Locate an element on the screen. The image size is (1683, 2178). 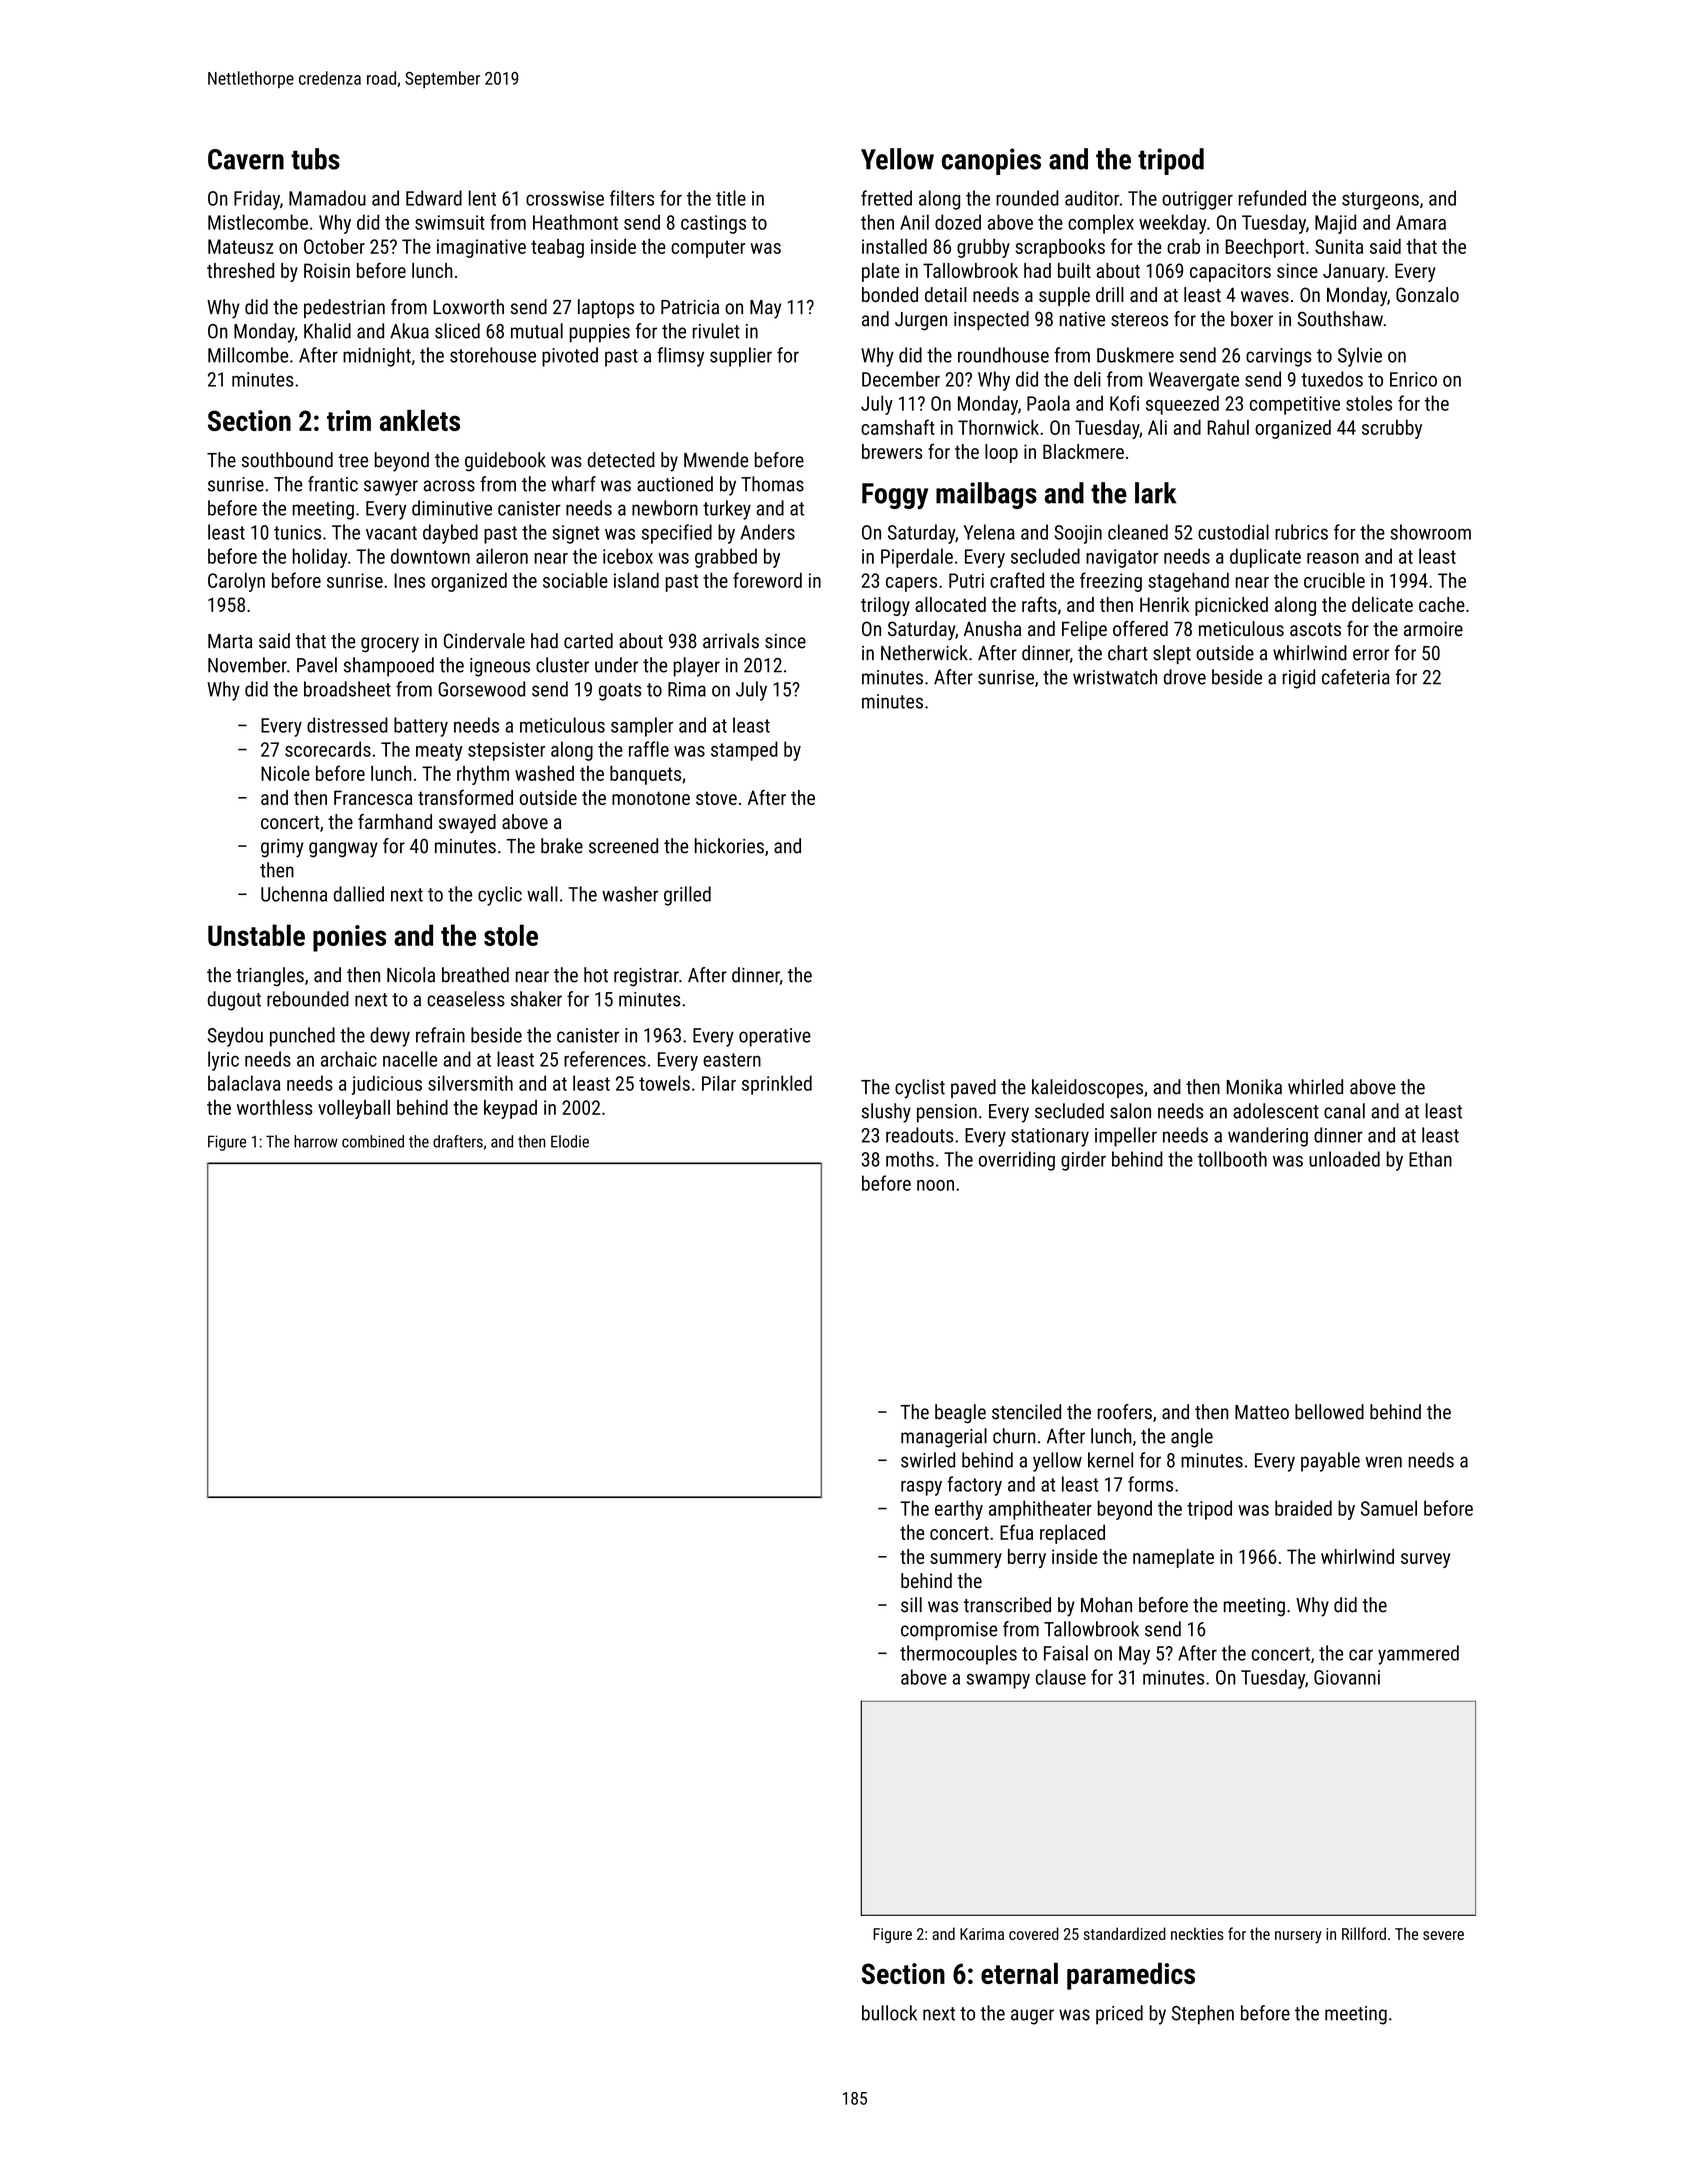
berry is located at coordinates (1027, 1558).
